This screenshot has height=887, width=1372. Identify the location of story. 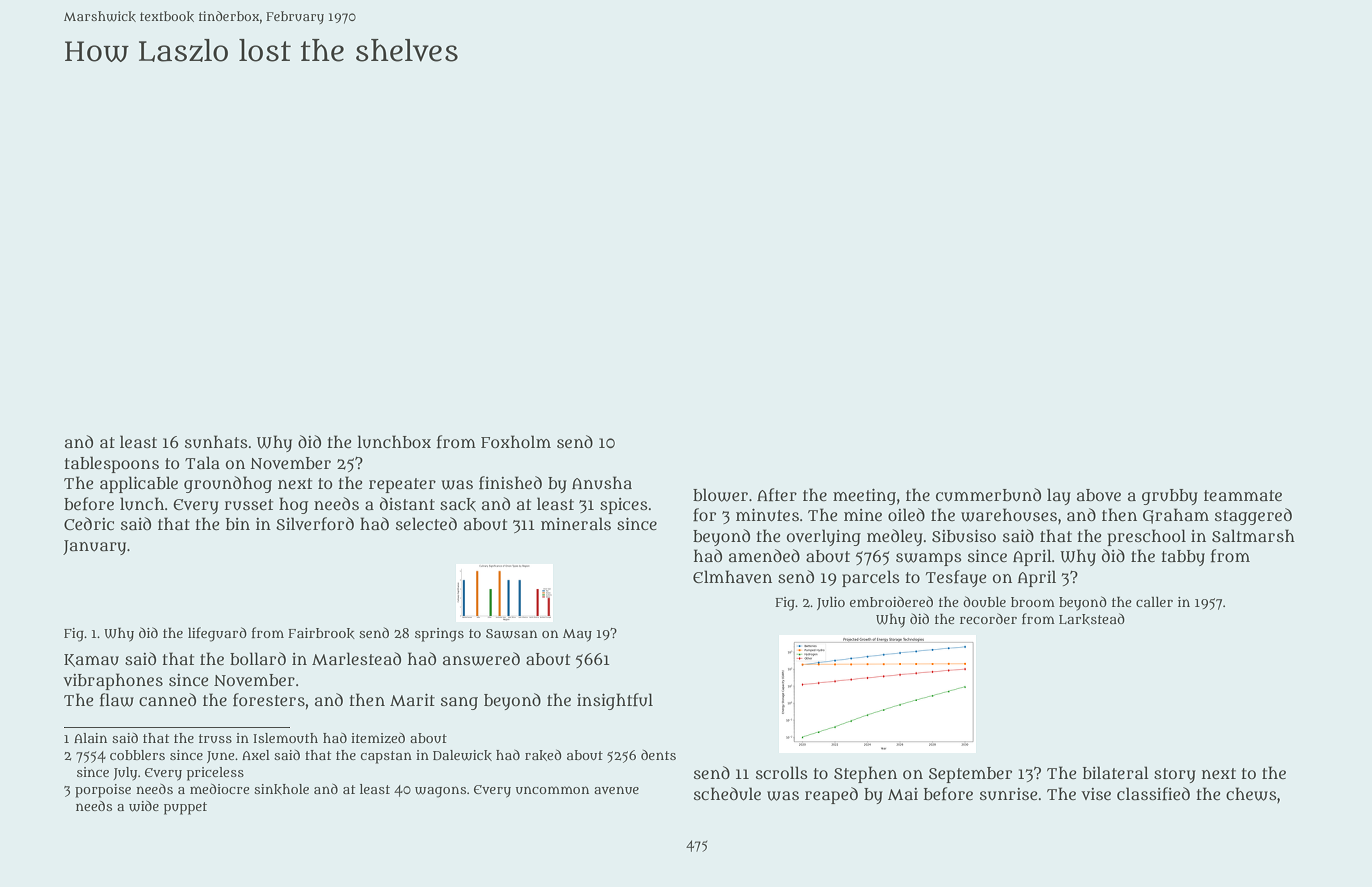
(1175, 775).
